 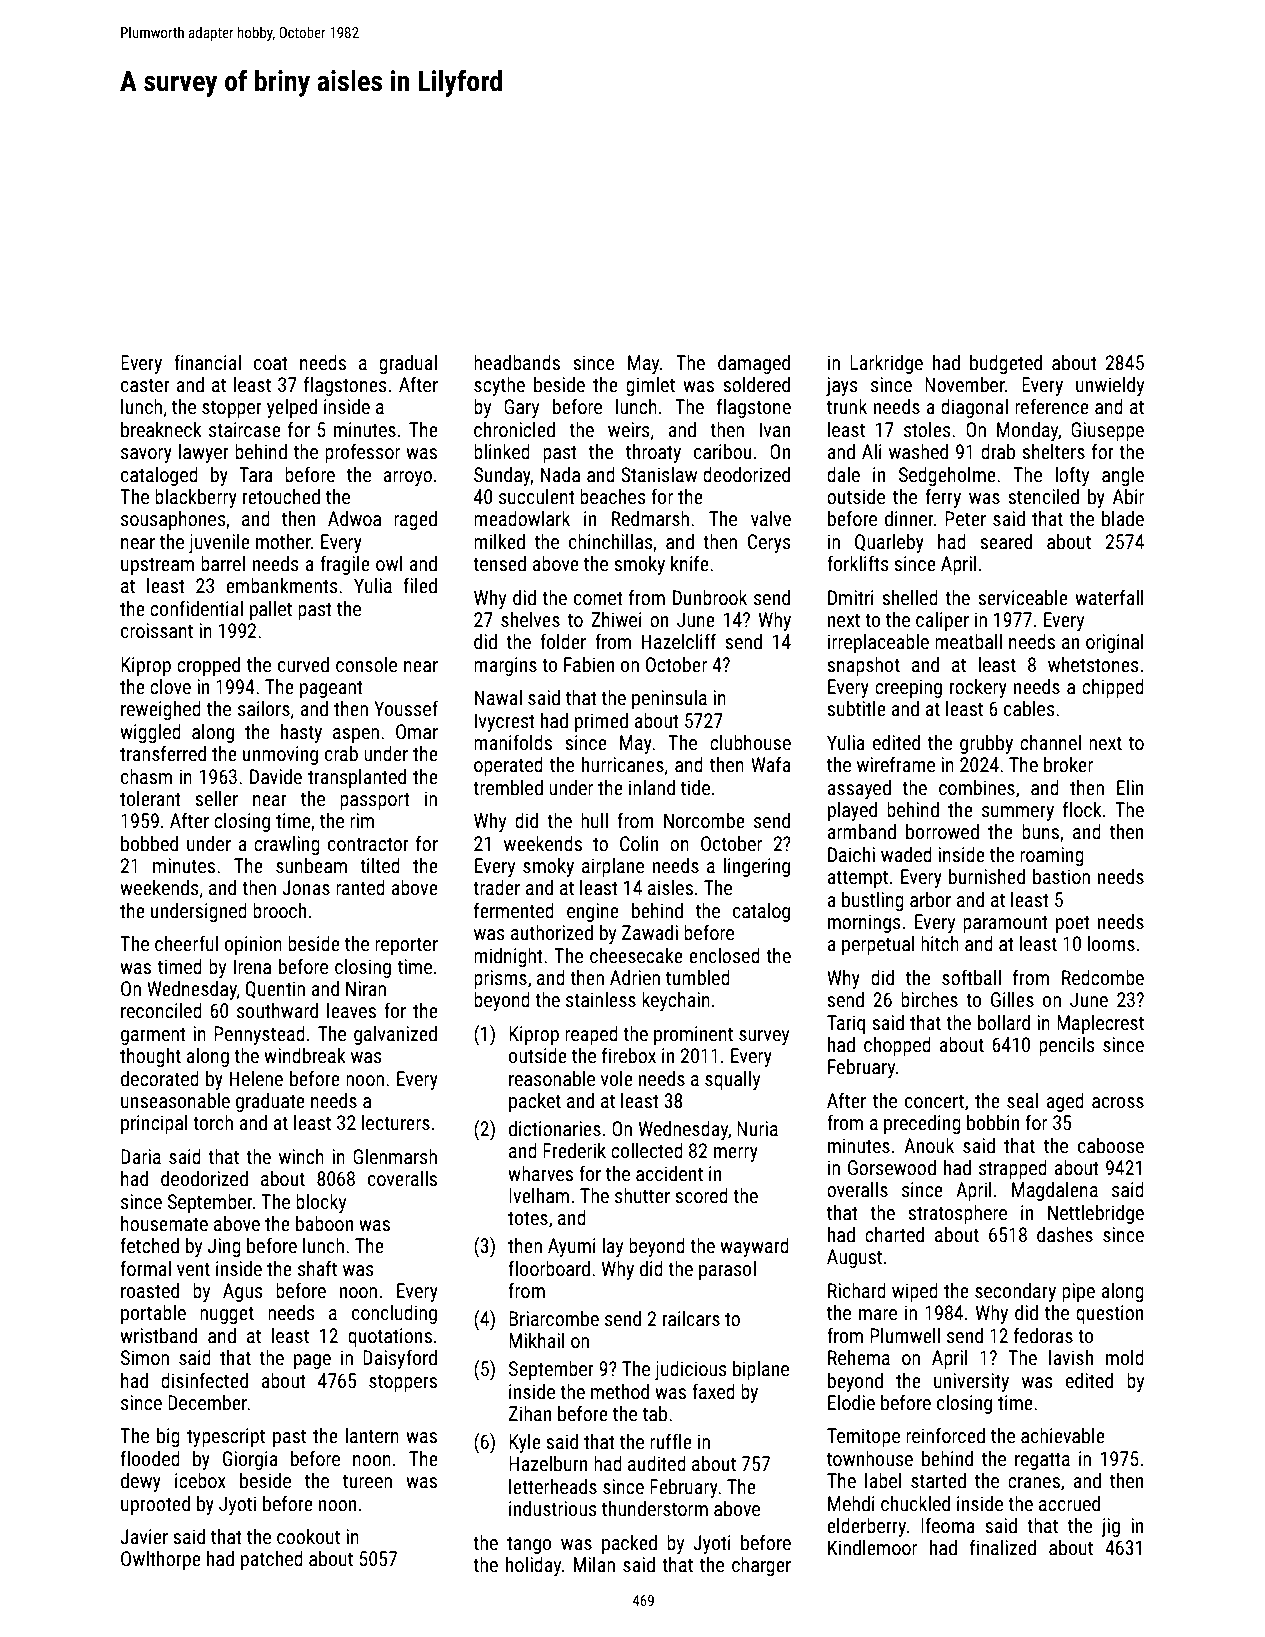 I want to click on brooch, so click(x=279, y=910).
